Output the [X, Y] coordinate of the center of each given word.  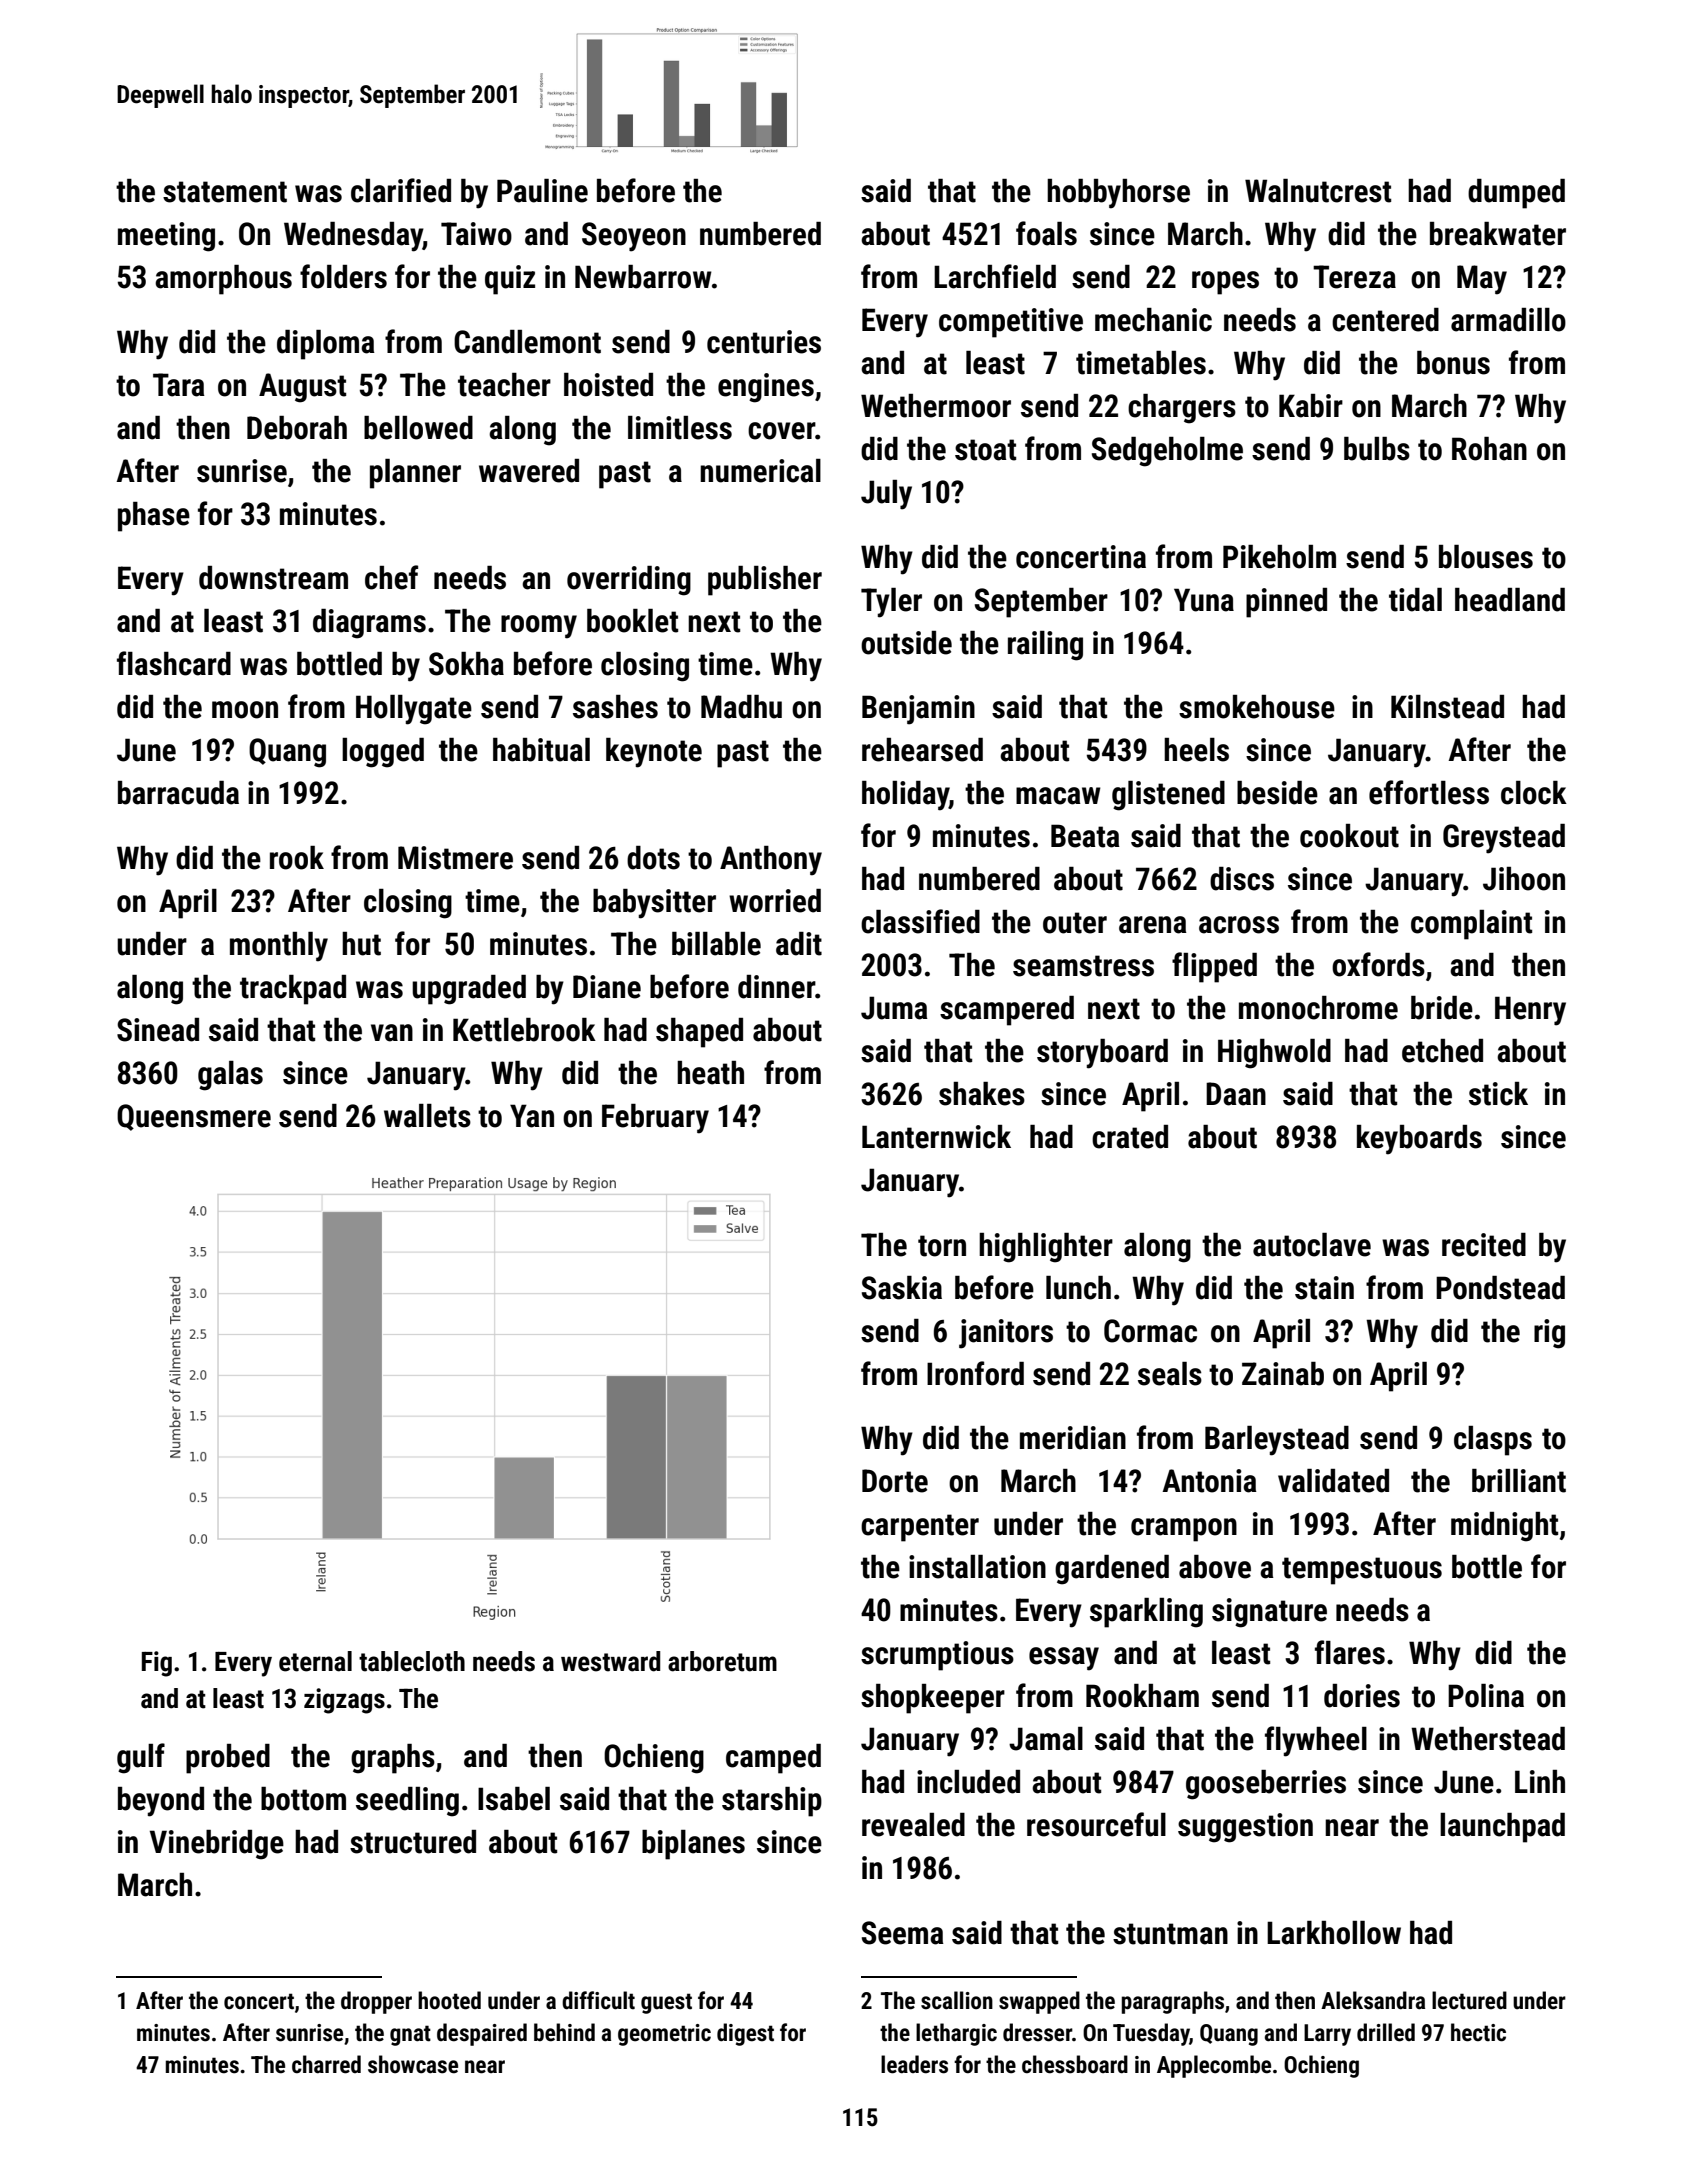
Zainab [1283, 1374]
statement [225, 192]
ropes [1225, 283]
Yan [532, 1116]
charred [326, 2064]
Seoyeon [634, 237]
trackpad [293, 990]
